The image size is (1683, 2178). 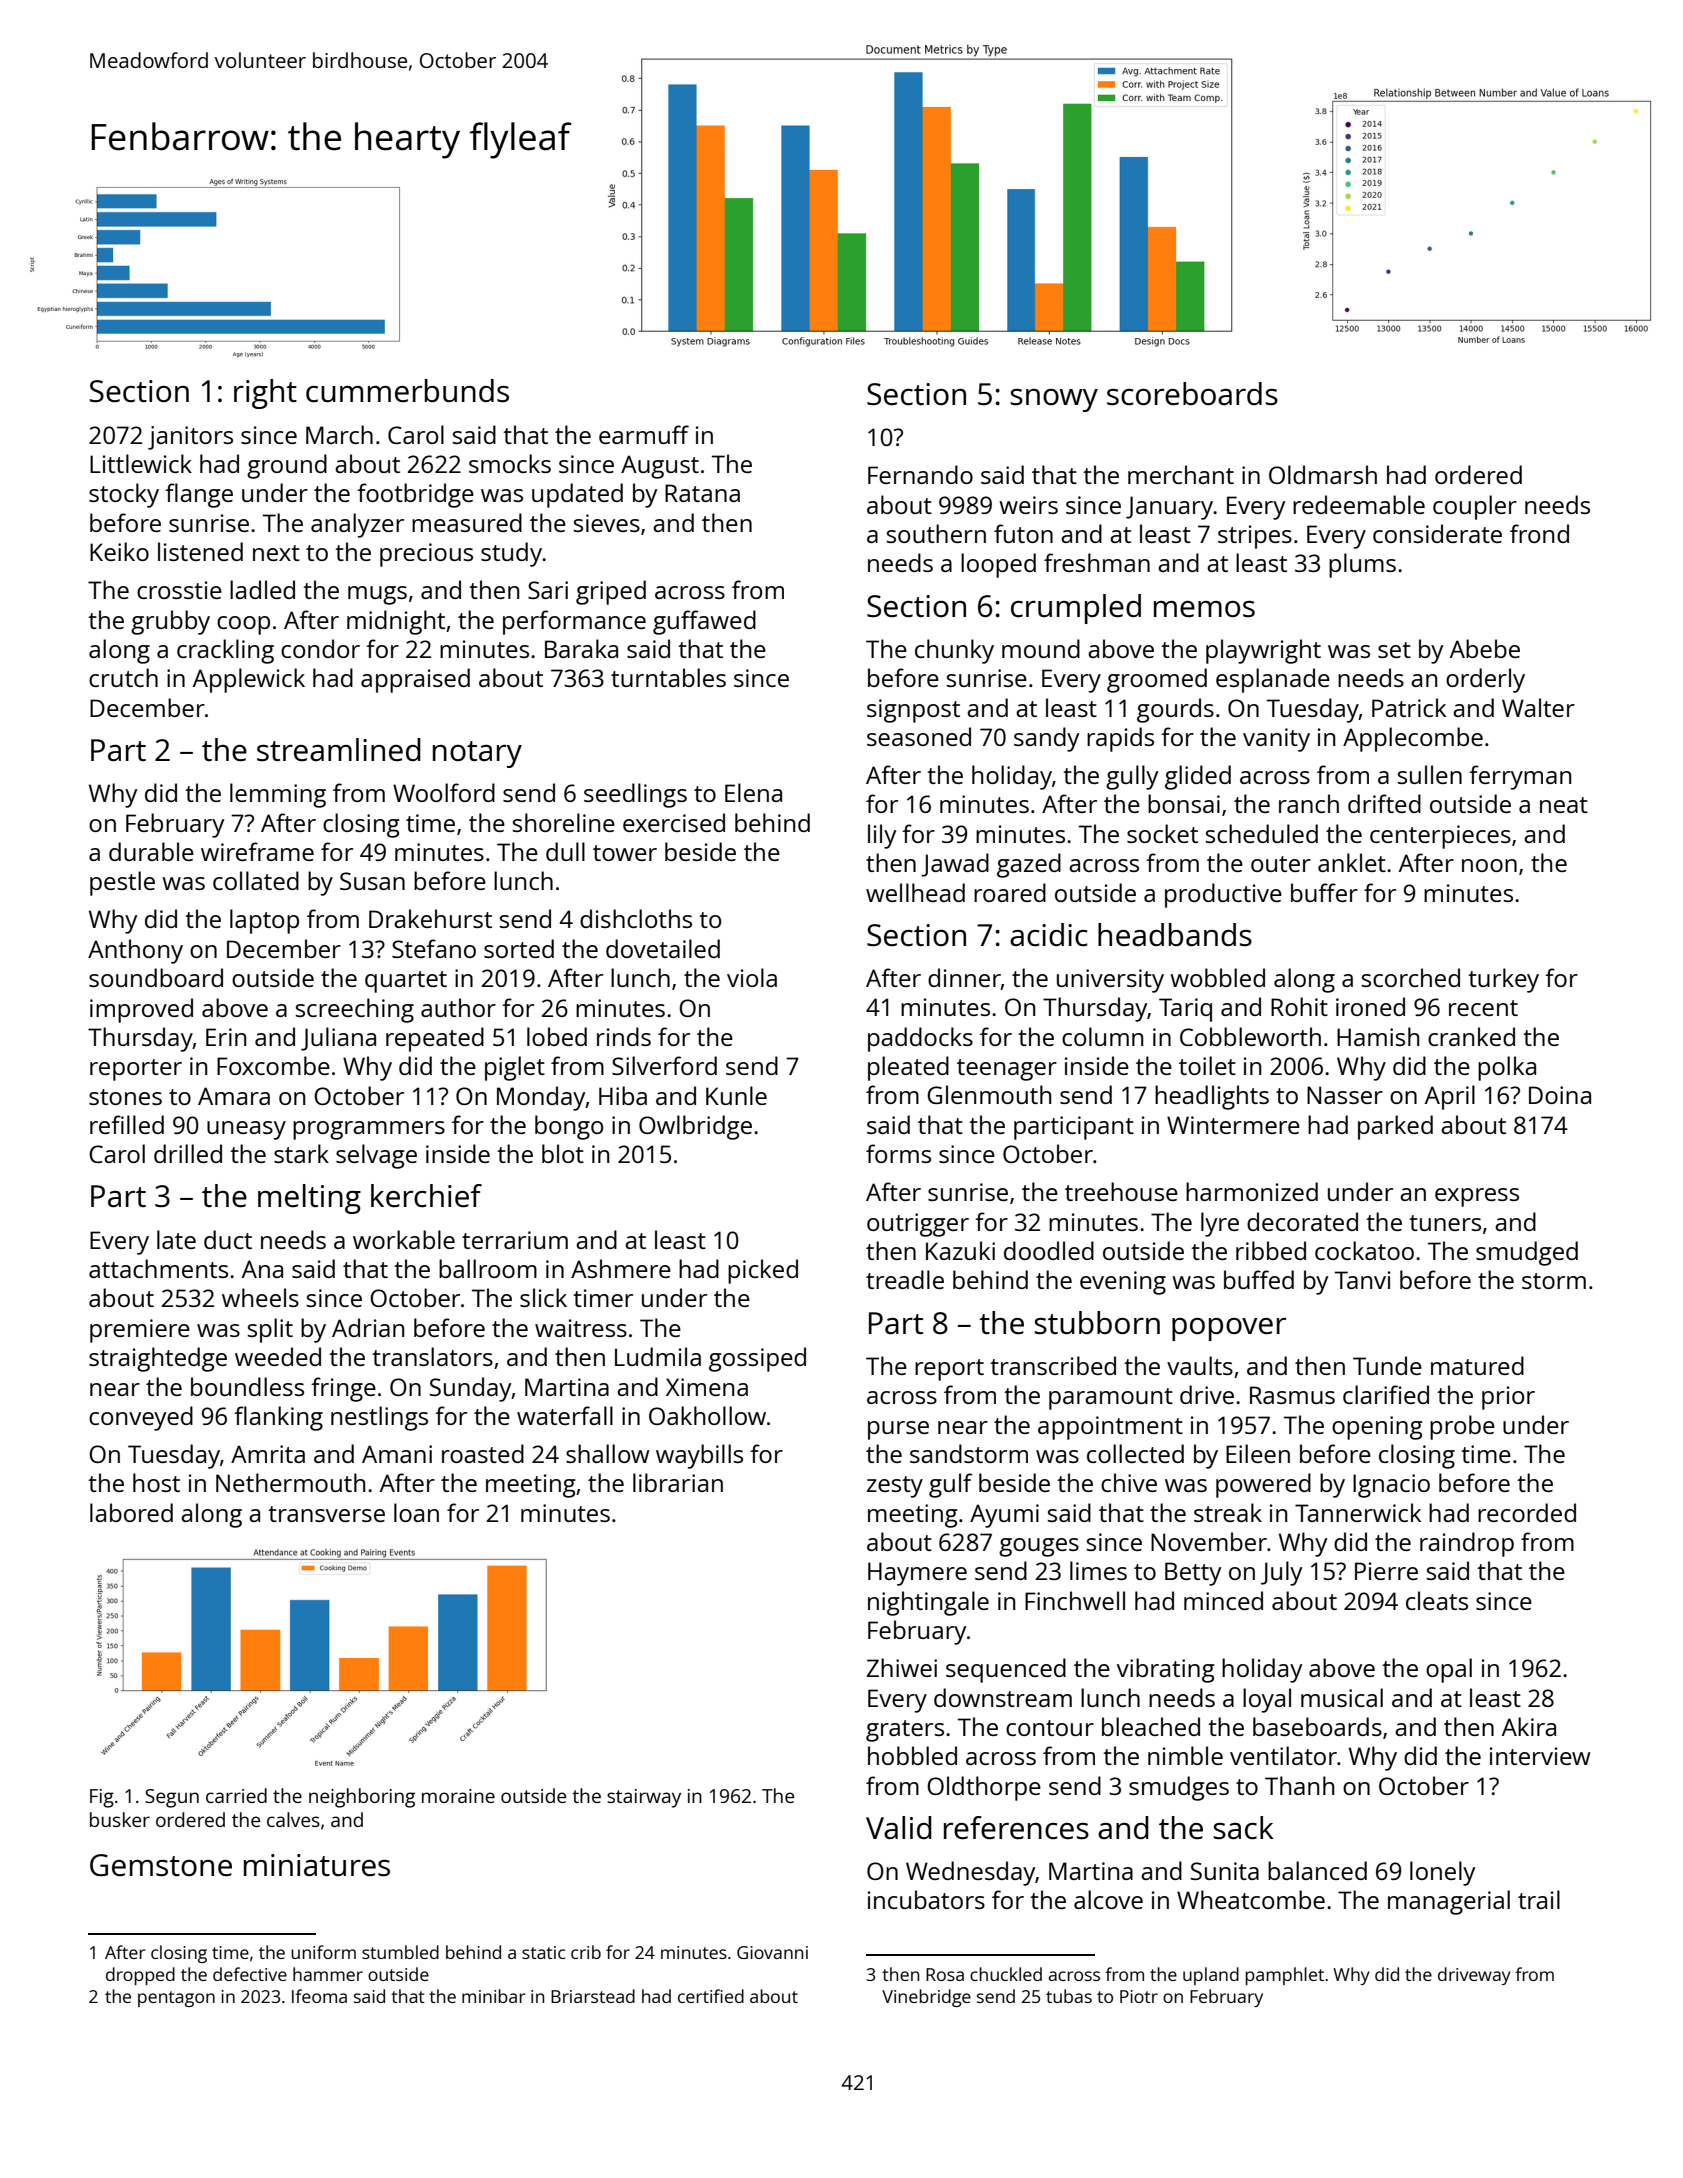 What do you see at coordinates (1539, 533) in the document?
I see `frond` at bounding box center [1539, 533].
